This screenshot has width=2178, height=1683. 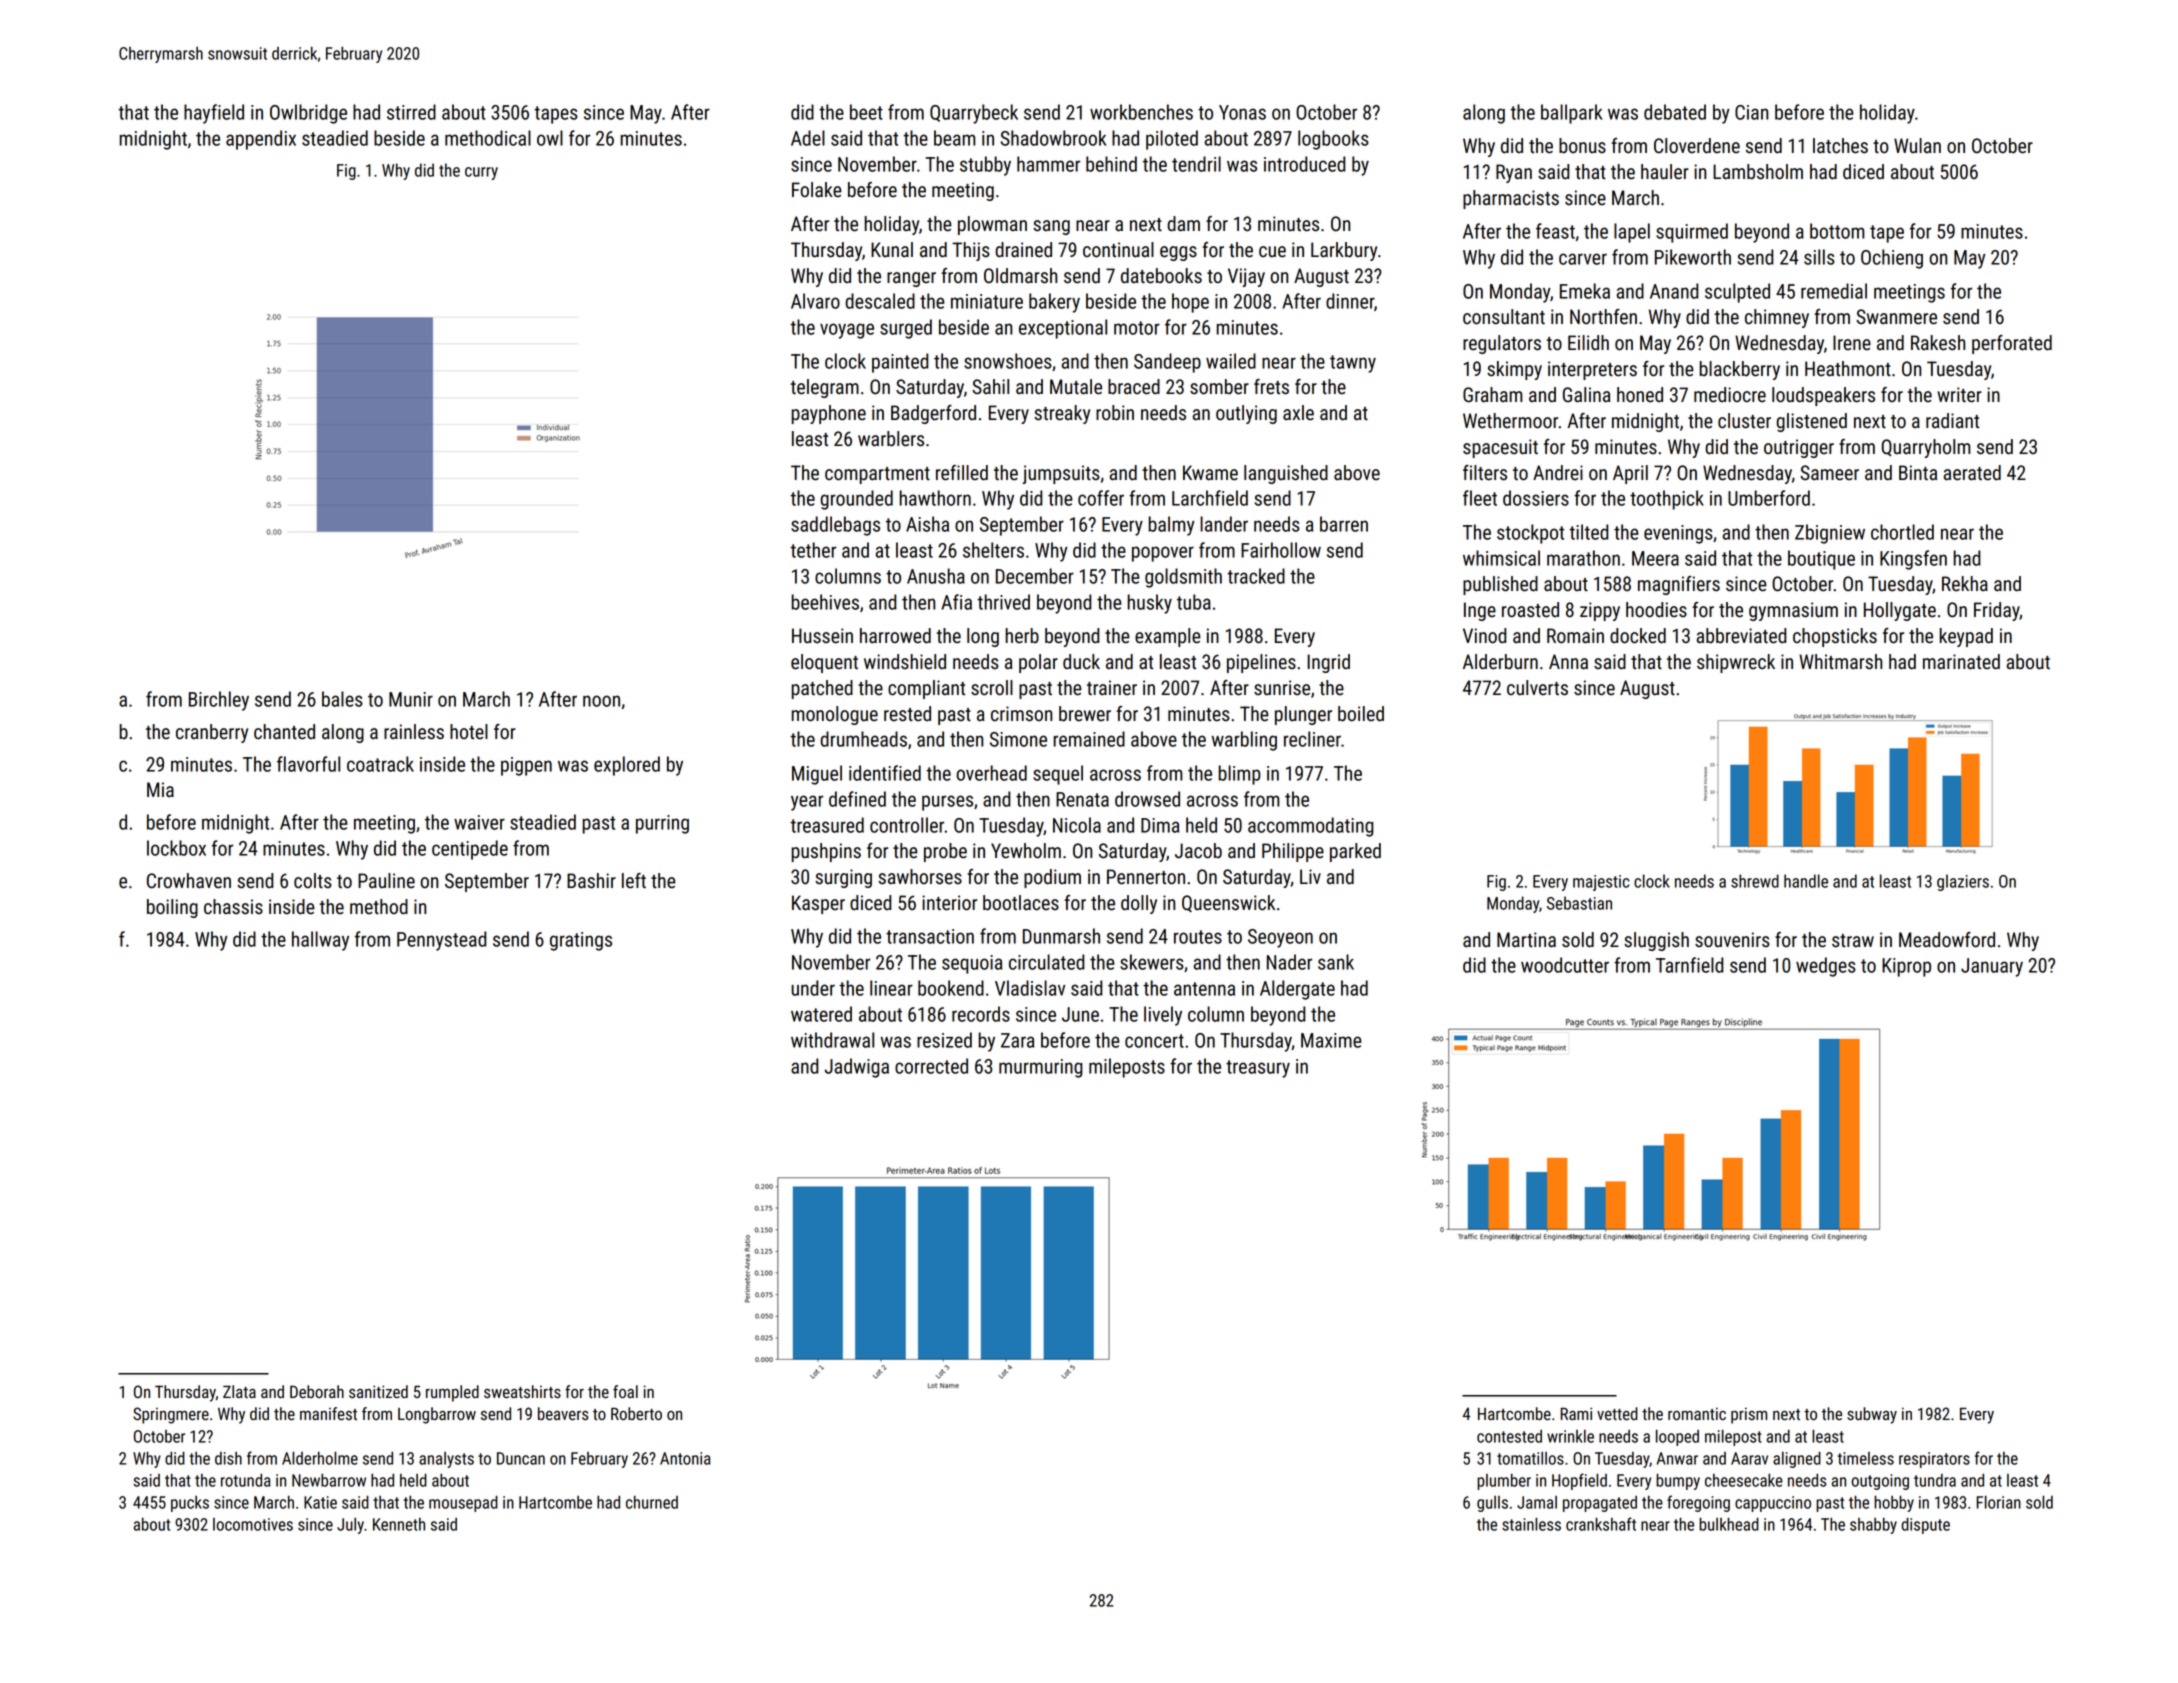 I want to click on Lambsholm, so click(x=1758, y=172).
